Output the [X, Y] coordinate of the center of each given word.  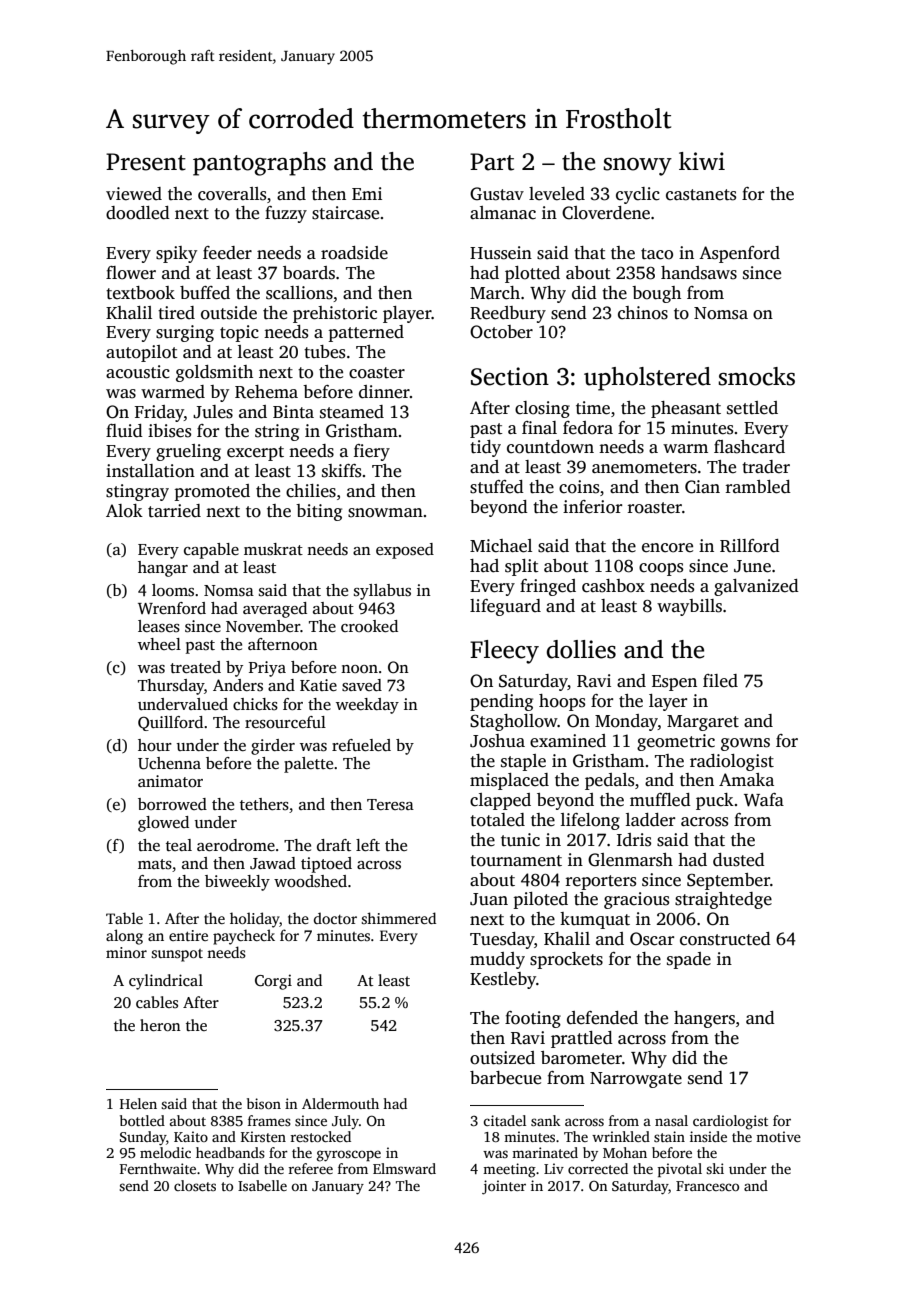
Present [146, 162]
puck [715, 801]
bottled [142, 1120]
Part [492, 162]
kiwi [702, 161]
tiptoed [326, 865]
